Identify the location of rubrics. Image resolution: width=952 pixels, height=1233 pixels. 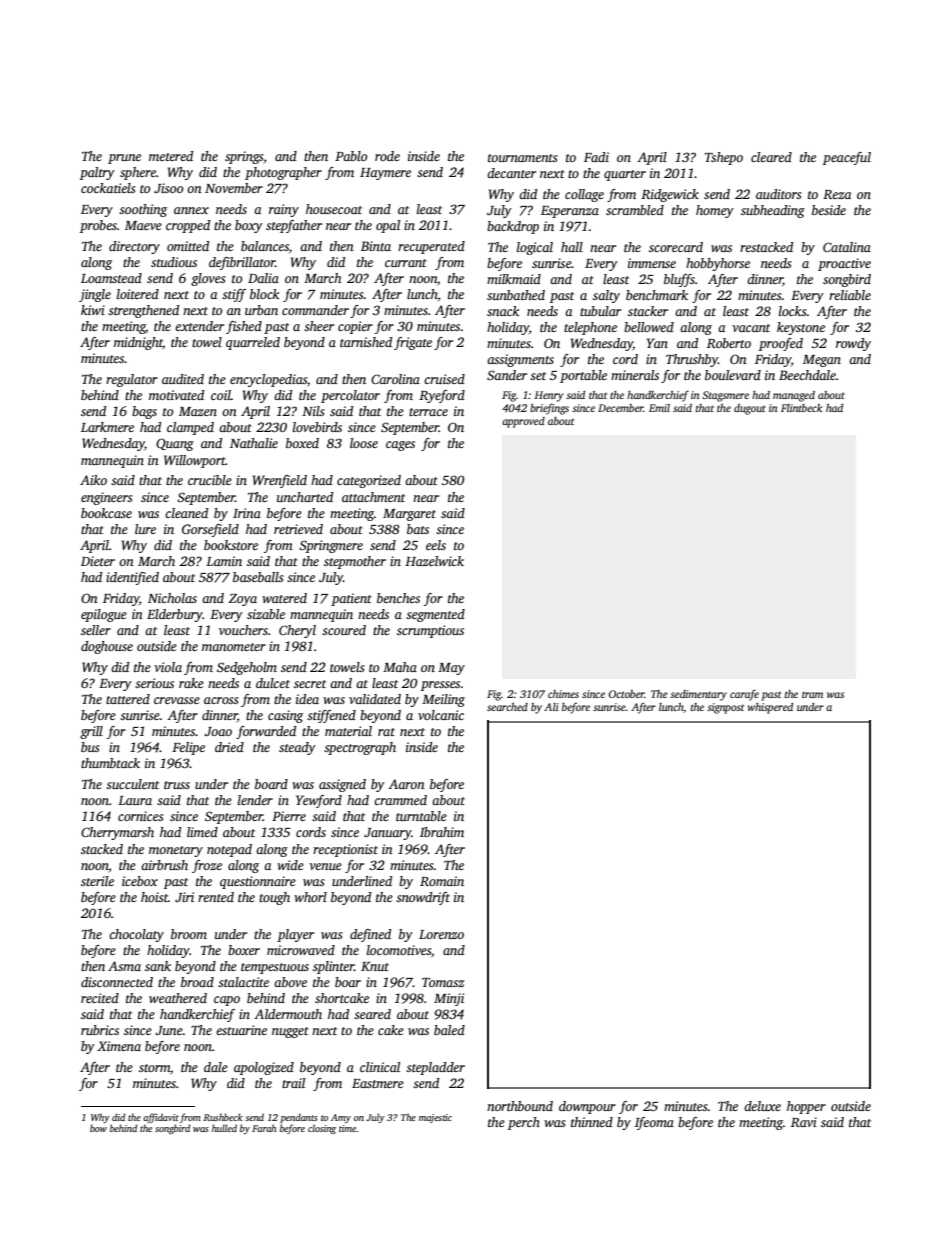
(100, 1030).
